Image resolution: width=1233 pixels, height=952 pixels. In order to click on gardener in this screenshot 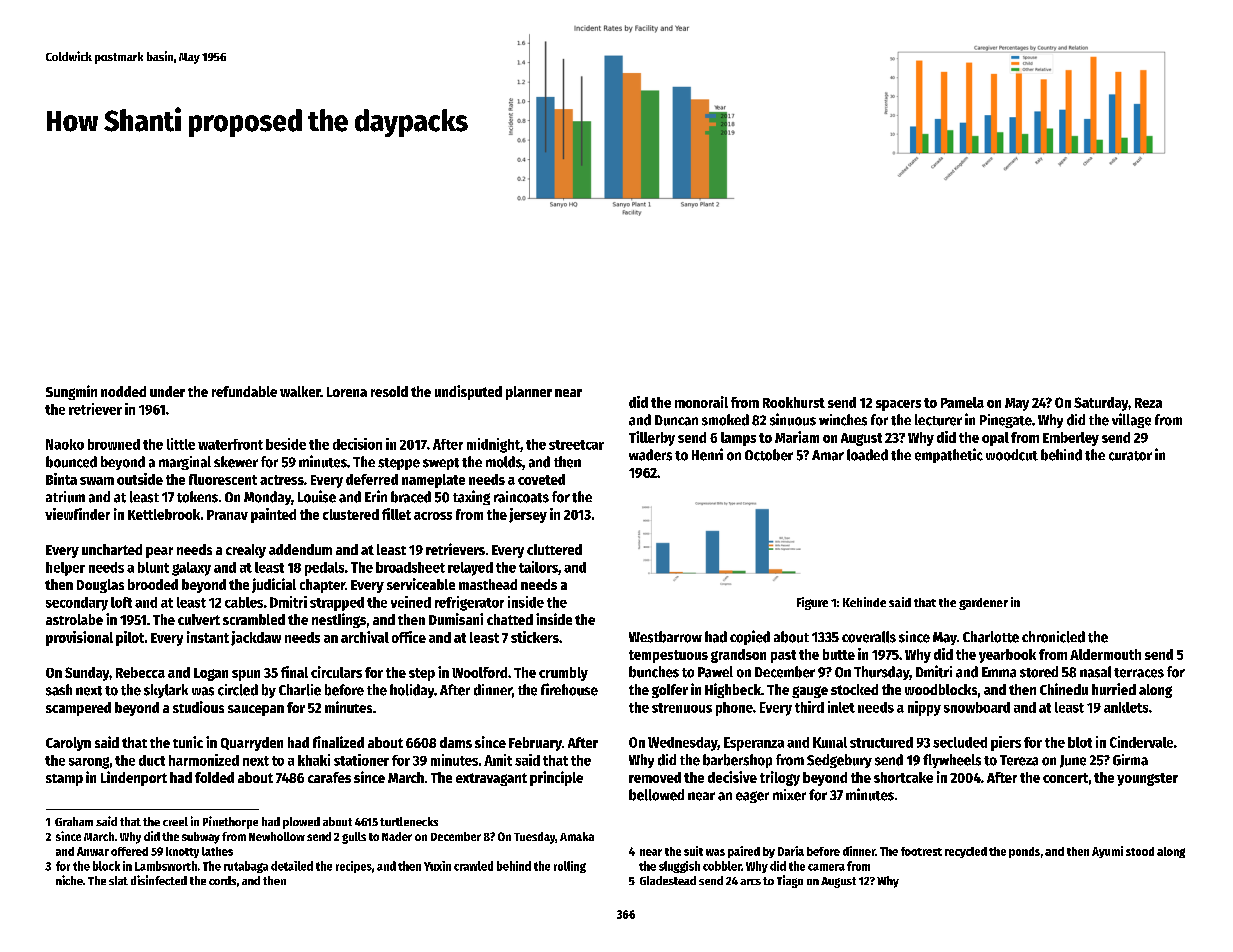, I will do `click(983, 604)`.
